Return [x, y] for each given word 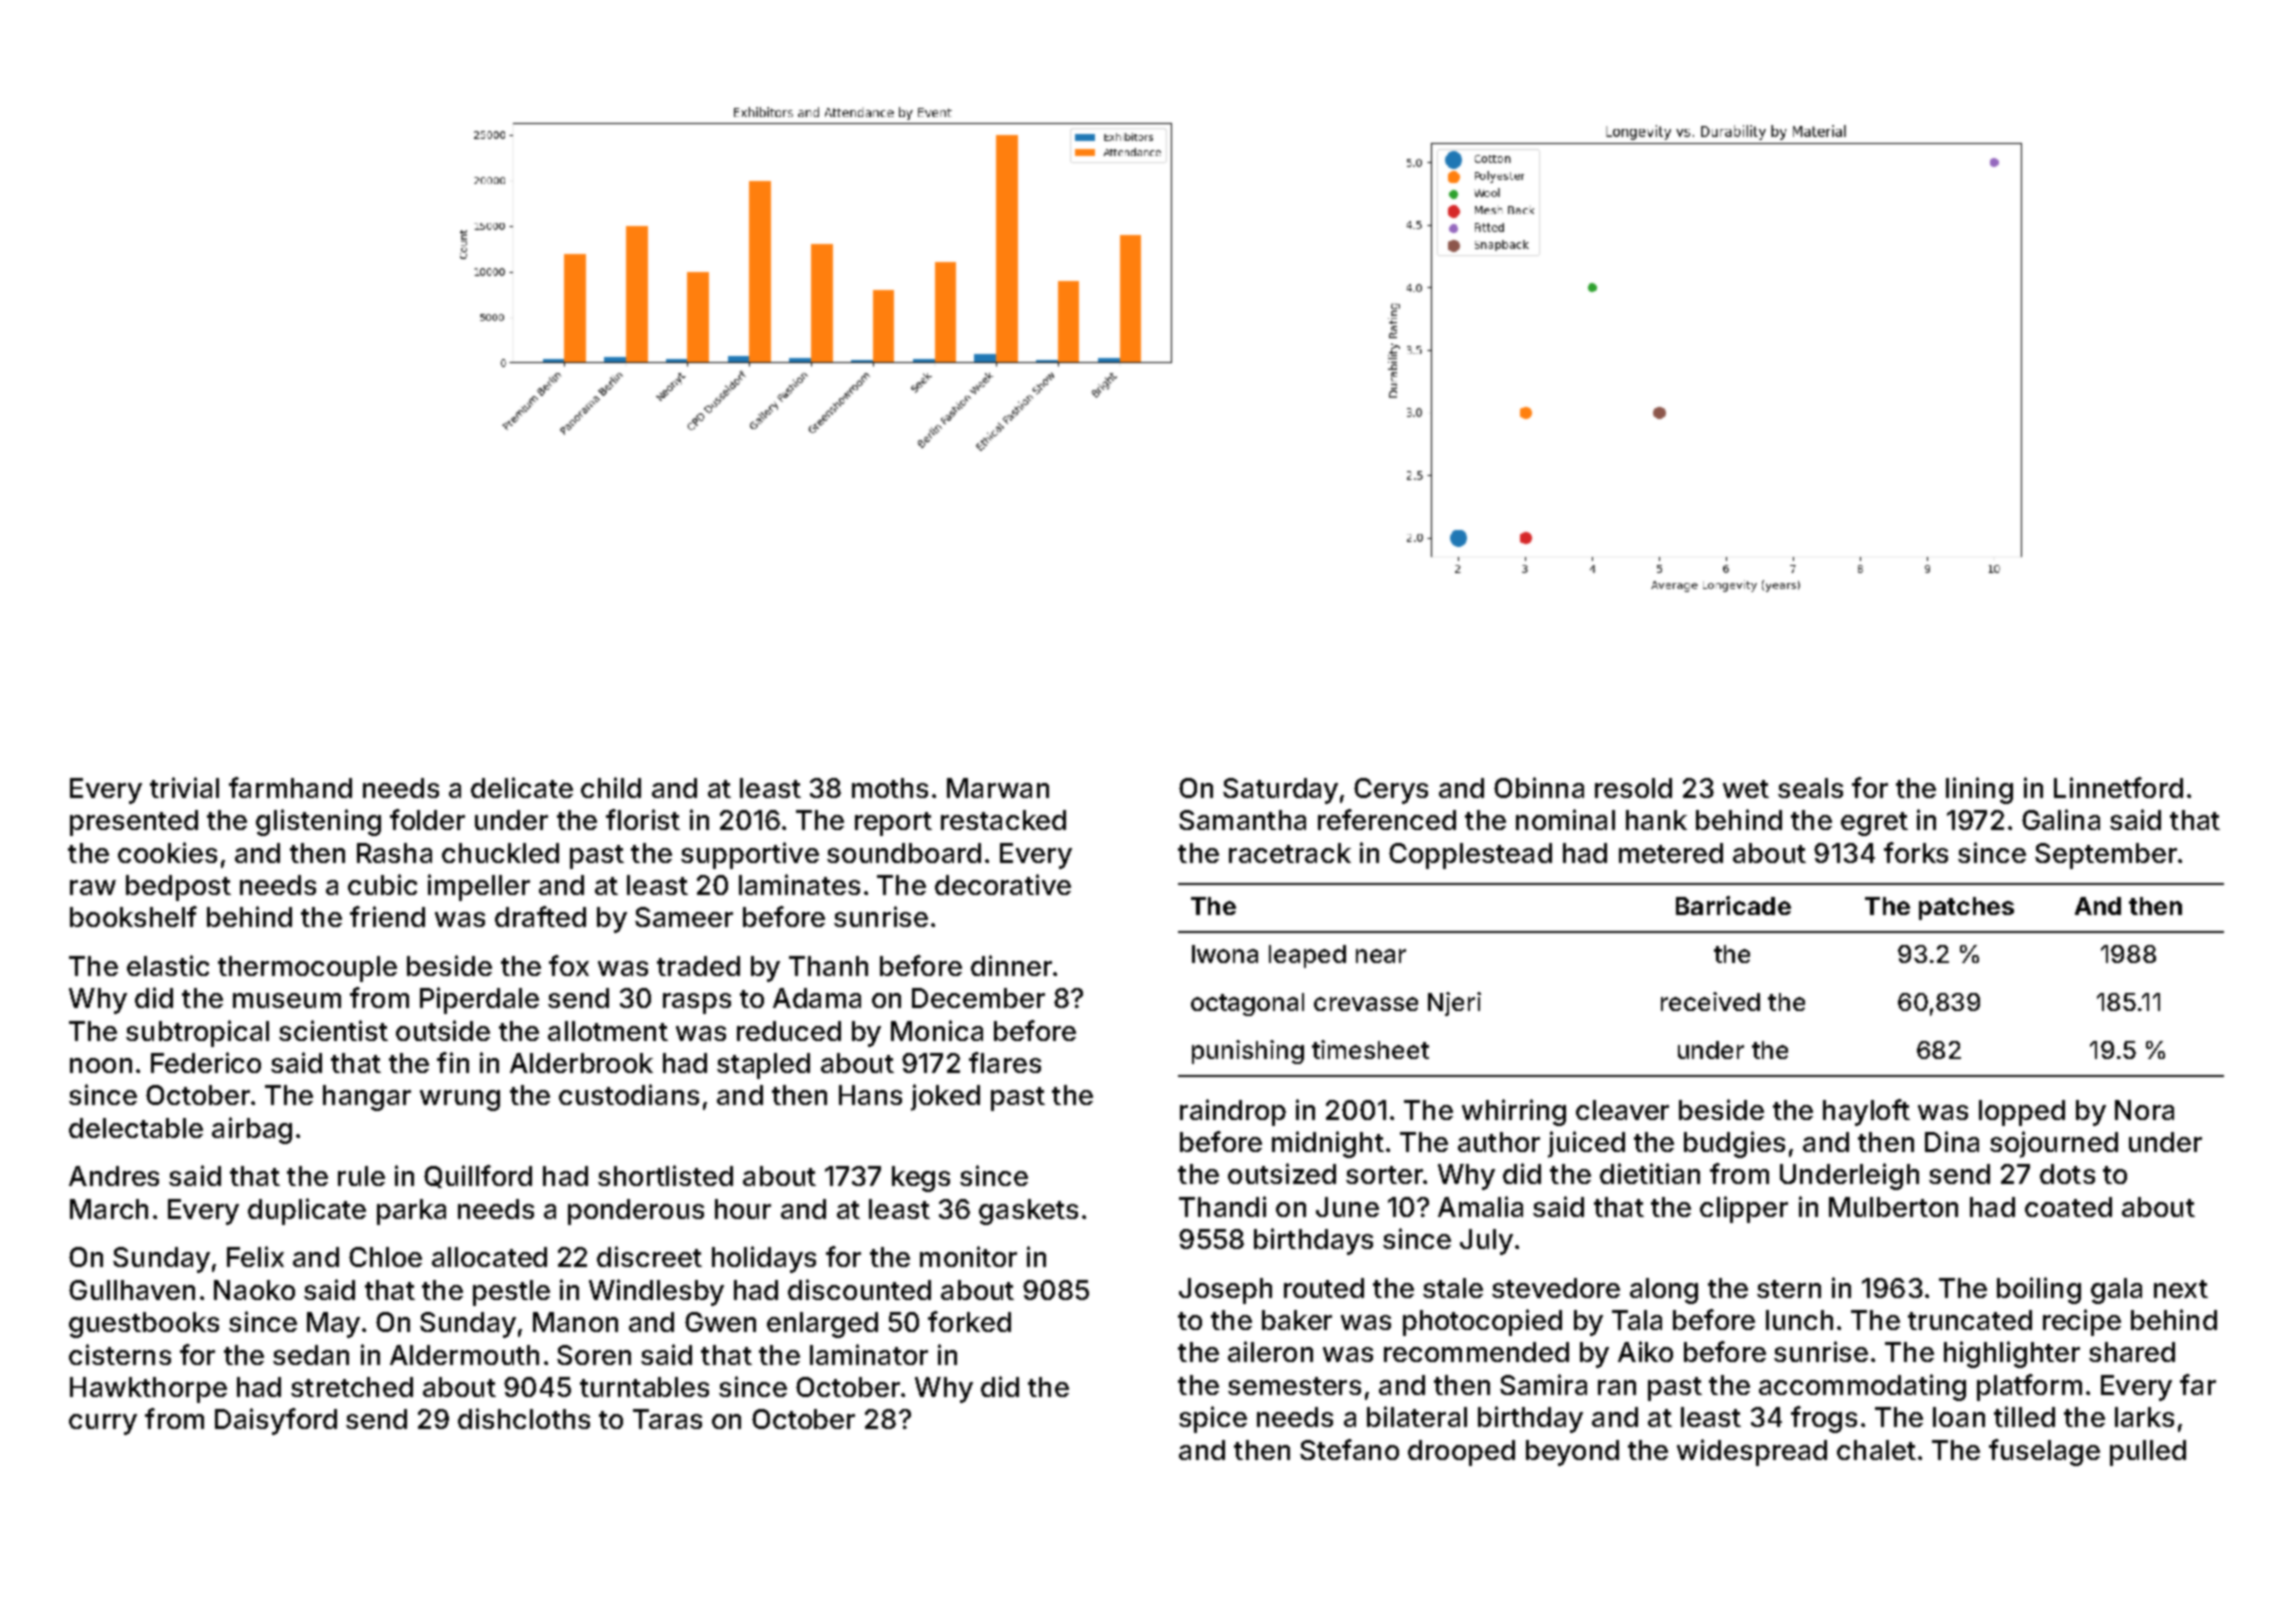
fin [453, 1062]
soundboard [904, 853]
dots [2067, 1174]
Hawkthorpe [148, 1390]
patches [1966, 908]
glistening [318, 822]
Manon [575, 1322]
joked [945, 1097]
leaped [1307, 956]
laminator [869, 1354]
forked [969, 1321]
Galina [2061, 819]
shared [2132, 1352]
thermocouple [307, 969]
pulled [2148, 1453]
